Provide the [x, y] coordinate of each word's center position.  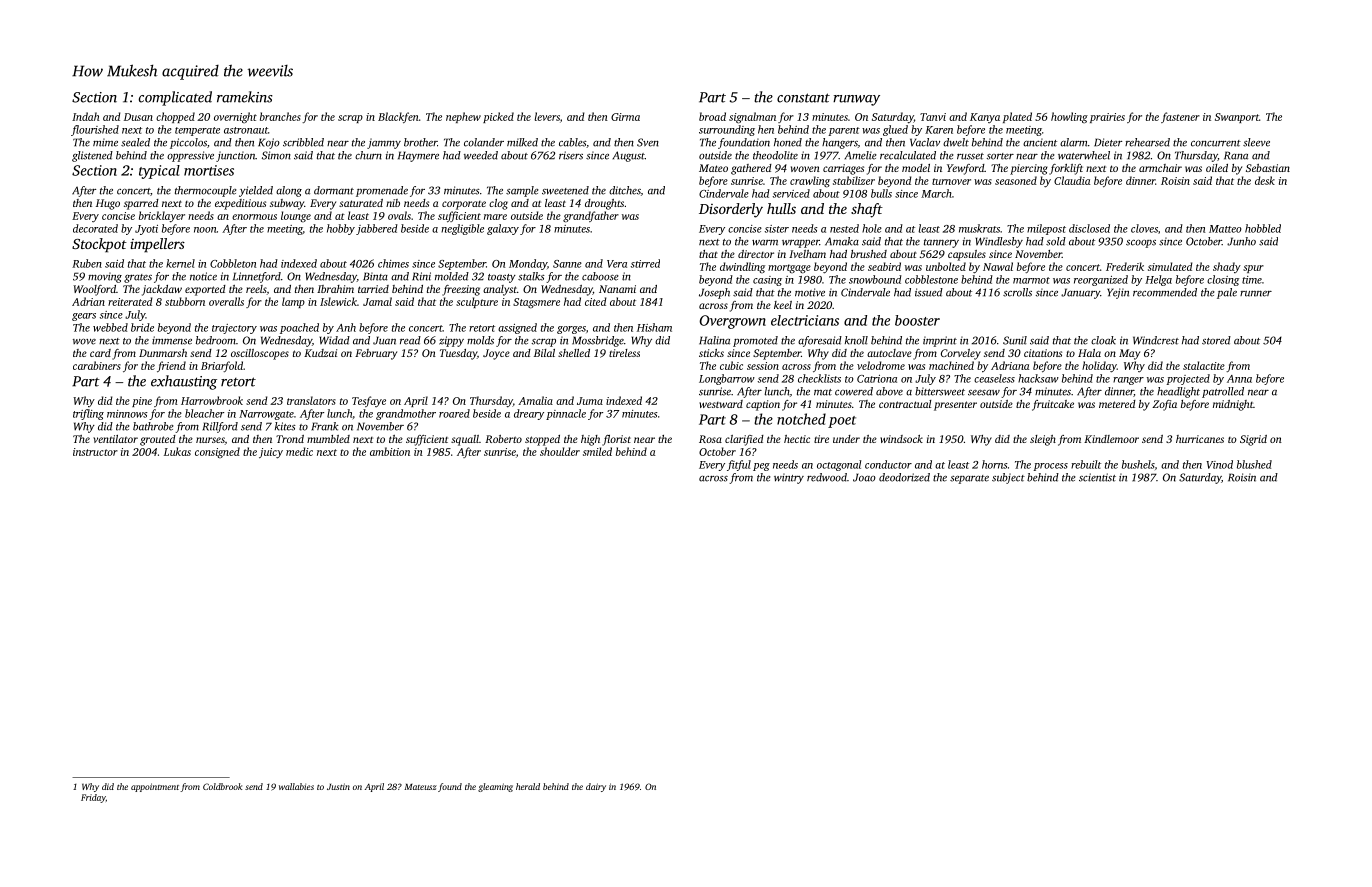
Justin [338, 786]
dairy [596, 787]
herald [528, 786]
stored [1216, 340]
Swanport [1237, 118]
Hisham [654, 327]
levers [547, 116]
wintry [789, 478]
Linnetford [257, 277]
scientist [1097, 477]
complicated [175, 98]
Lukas [177, 451]
